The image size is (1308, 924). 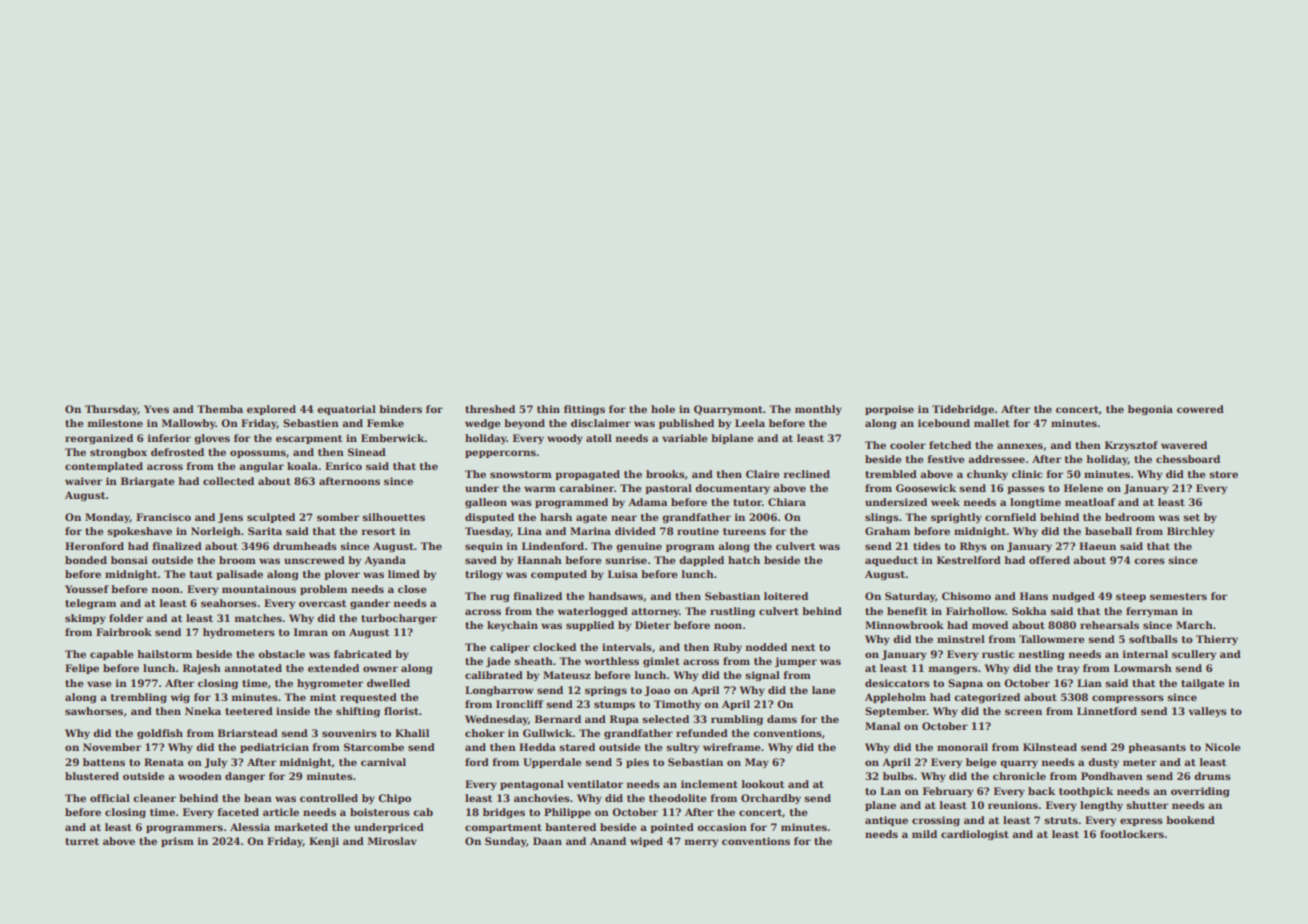 I want to click on Graham, so click(x=887, y=531).
